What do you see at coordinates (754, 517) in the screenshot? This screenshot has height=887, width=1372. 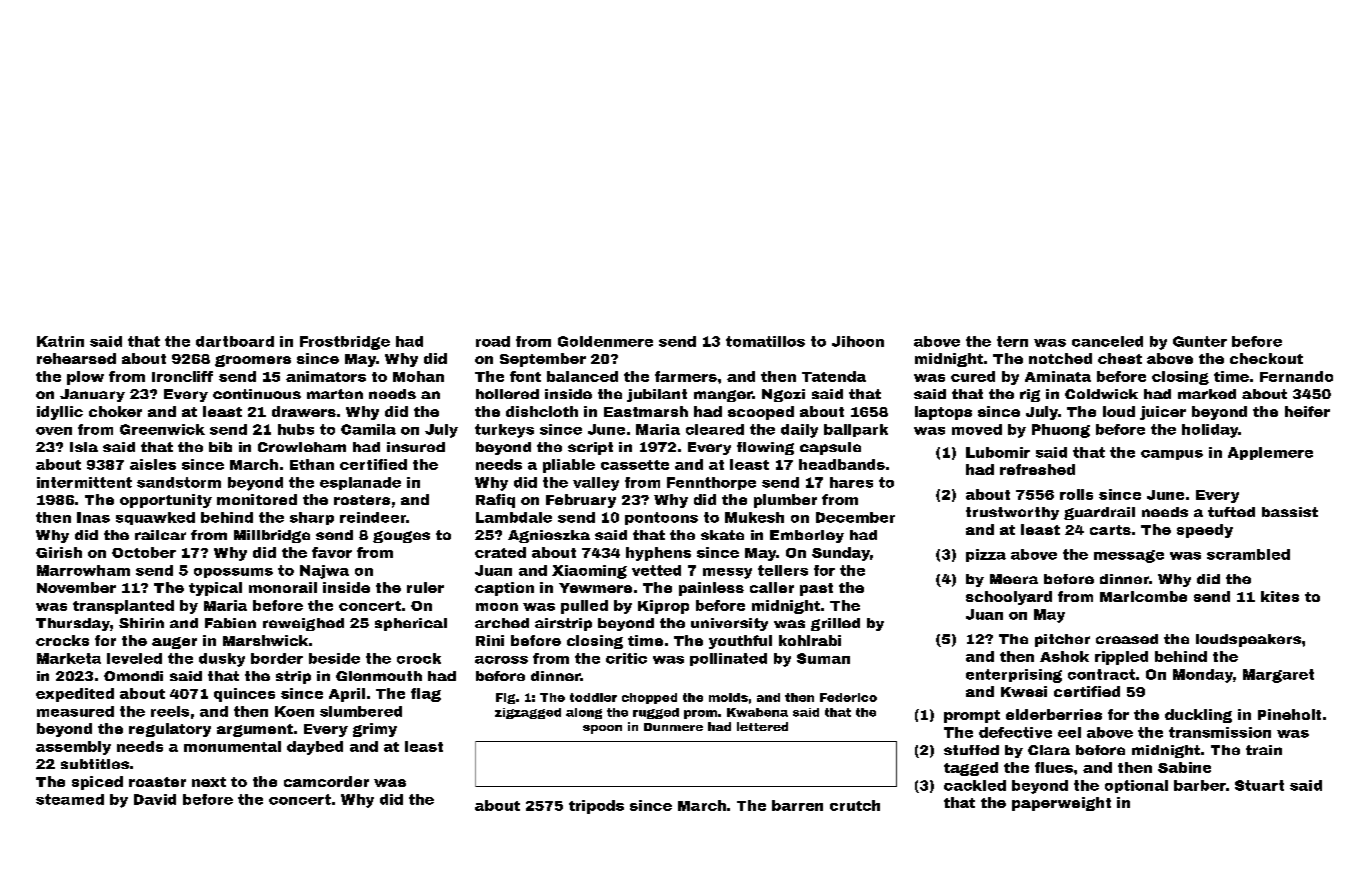 I see `Mukesh` at bounding box center [754, 517].
